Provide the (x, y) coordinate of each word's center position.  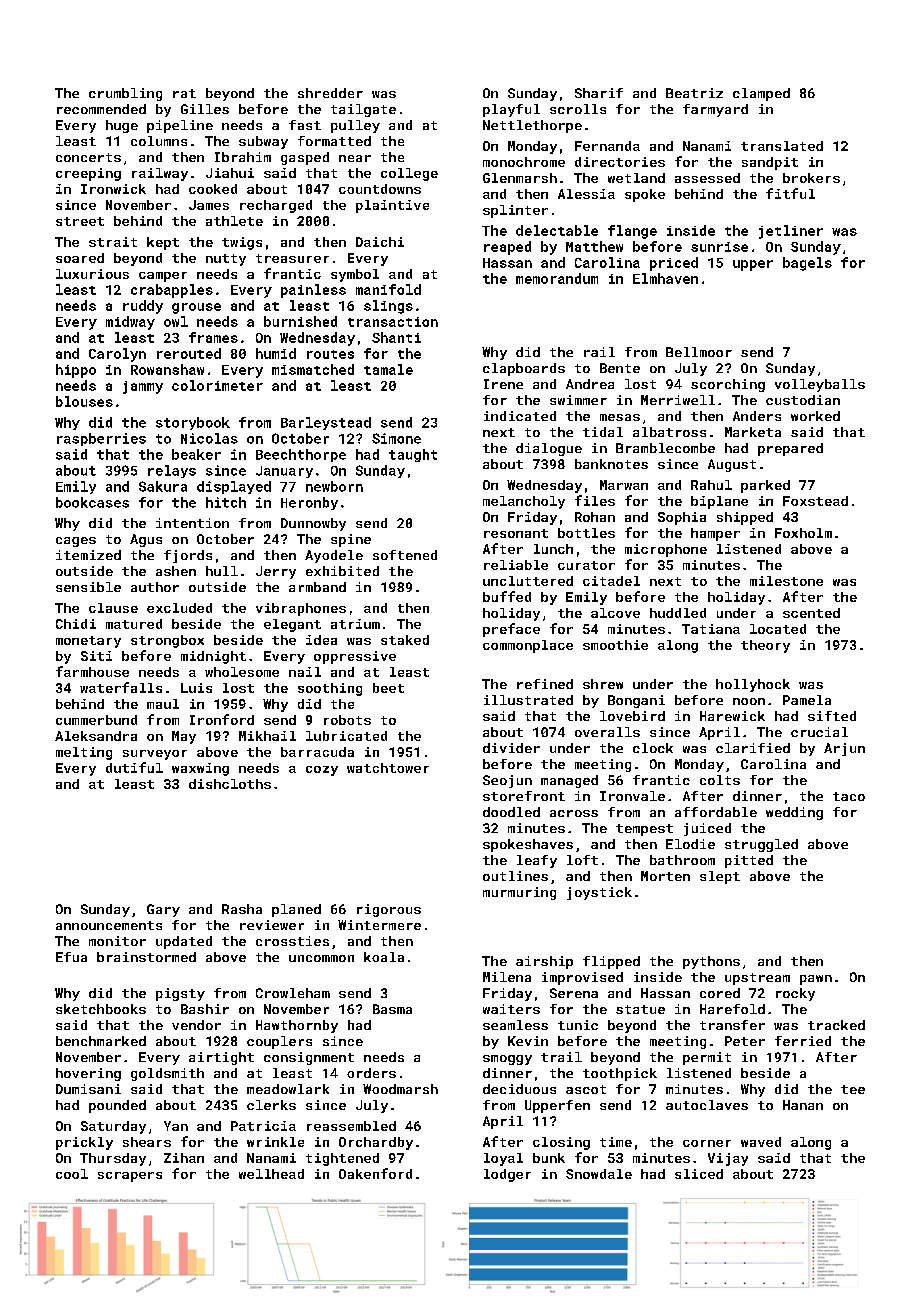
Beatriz (694, 93)
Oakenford (375, 1173)
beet (388, 688)
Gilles (205, 109)
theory (765, 646)
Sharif (599, 93)
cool (72, 1174)
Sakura (163, 486)
